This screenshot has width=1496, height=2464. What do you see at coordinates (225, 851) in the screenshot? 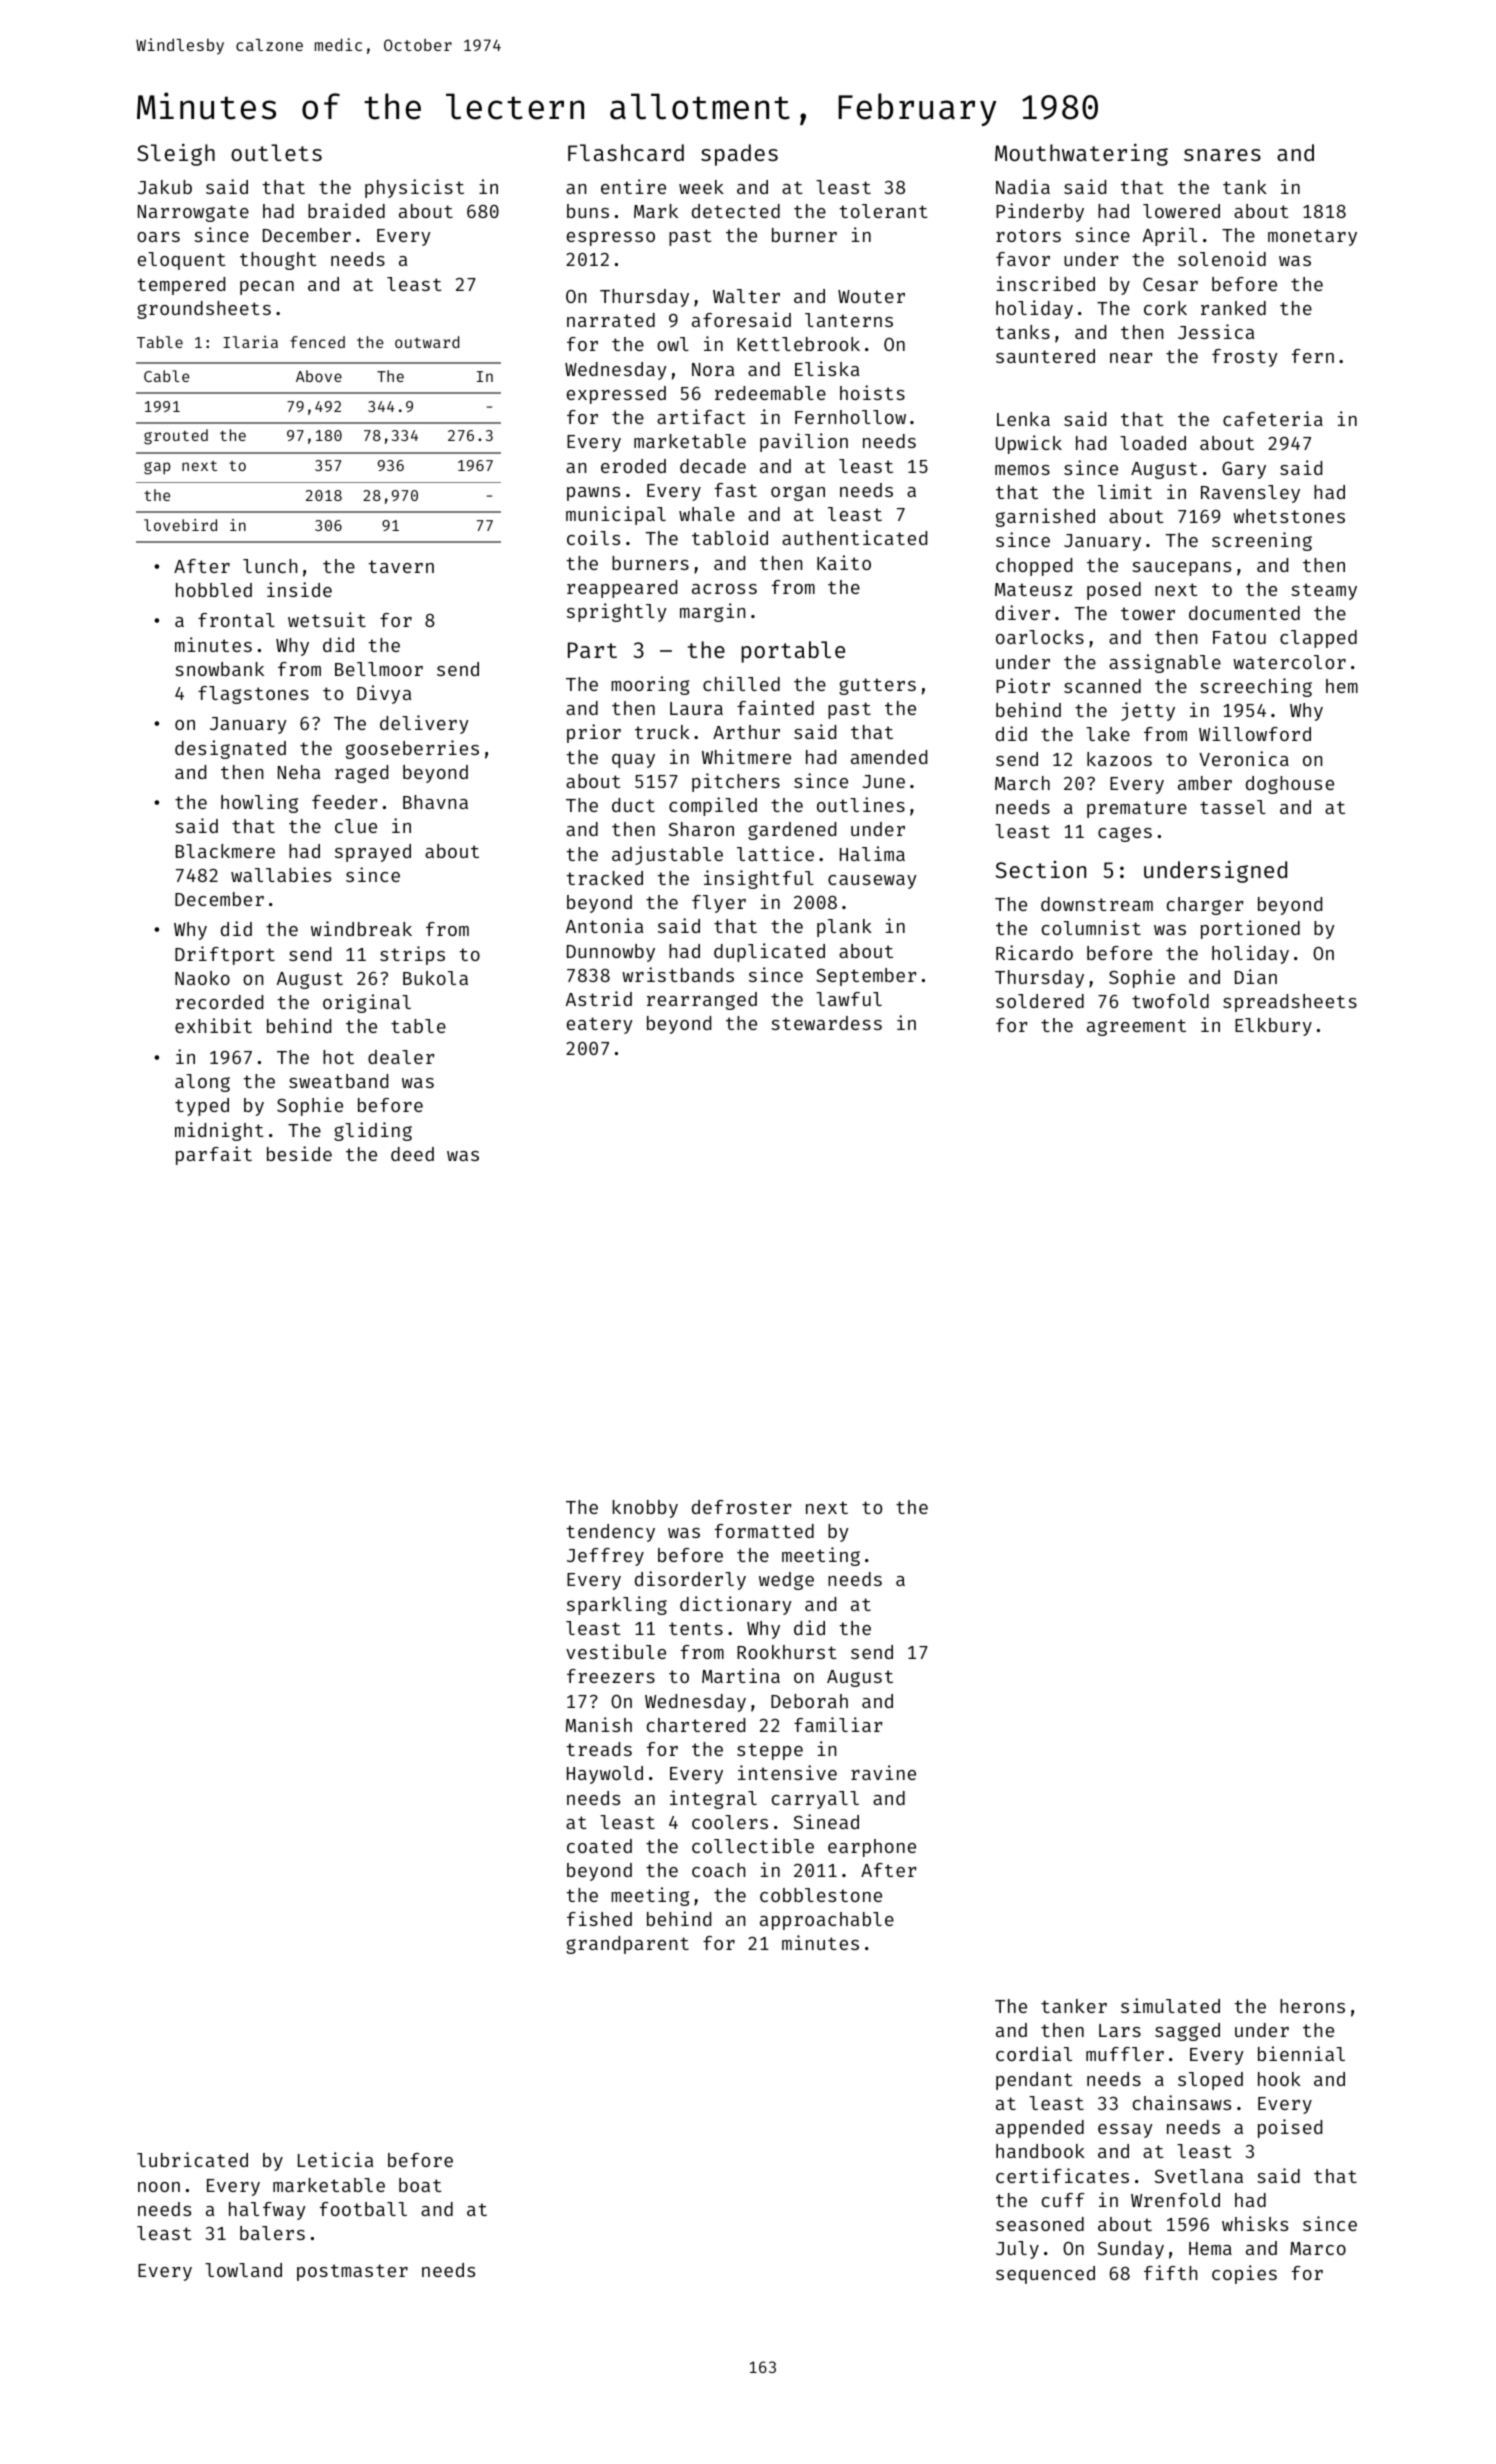
I see `Blackmere` at bounding box center [225, 851].
